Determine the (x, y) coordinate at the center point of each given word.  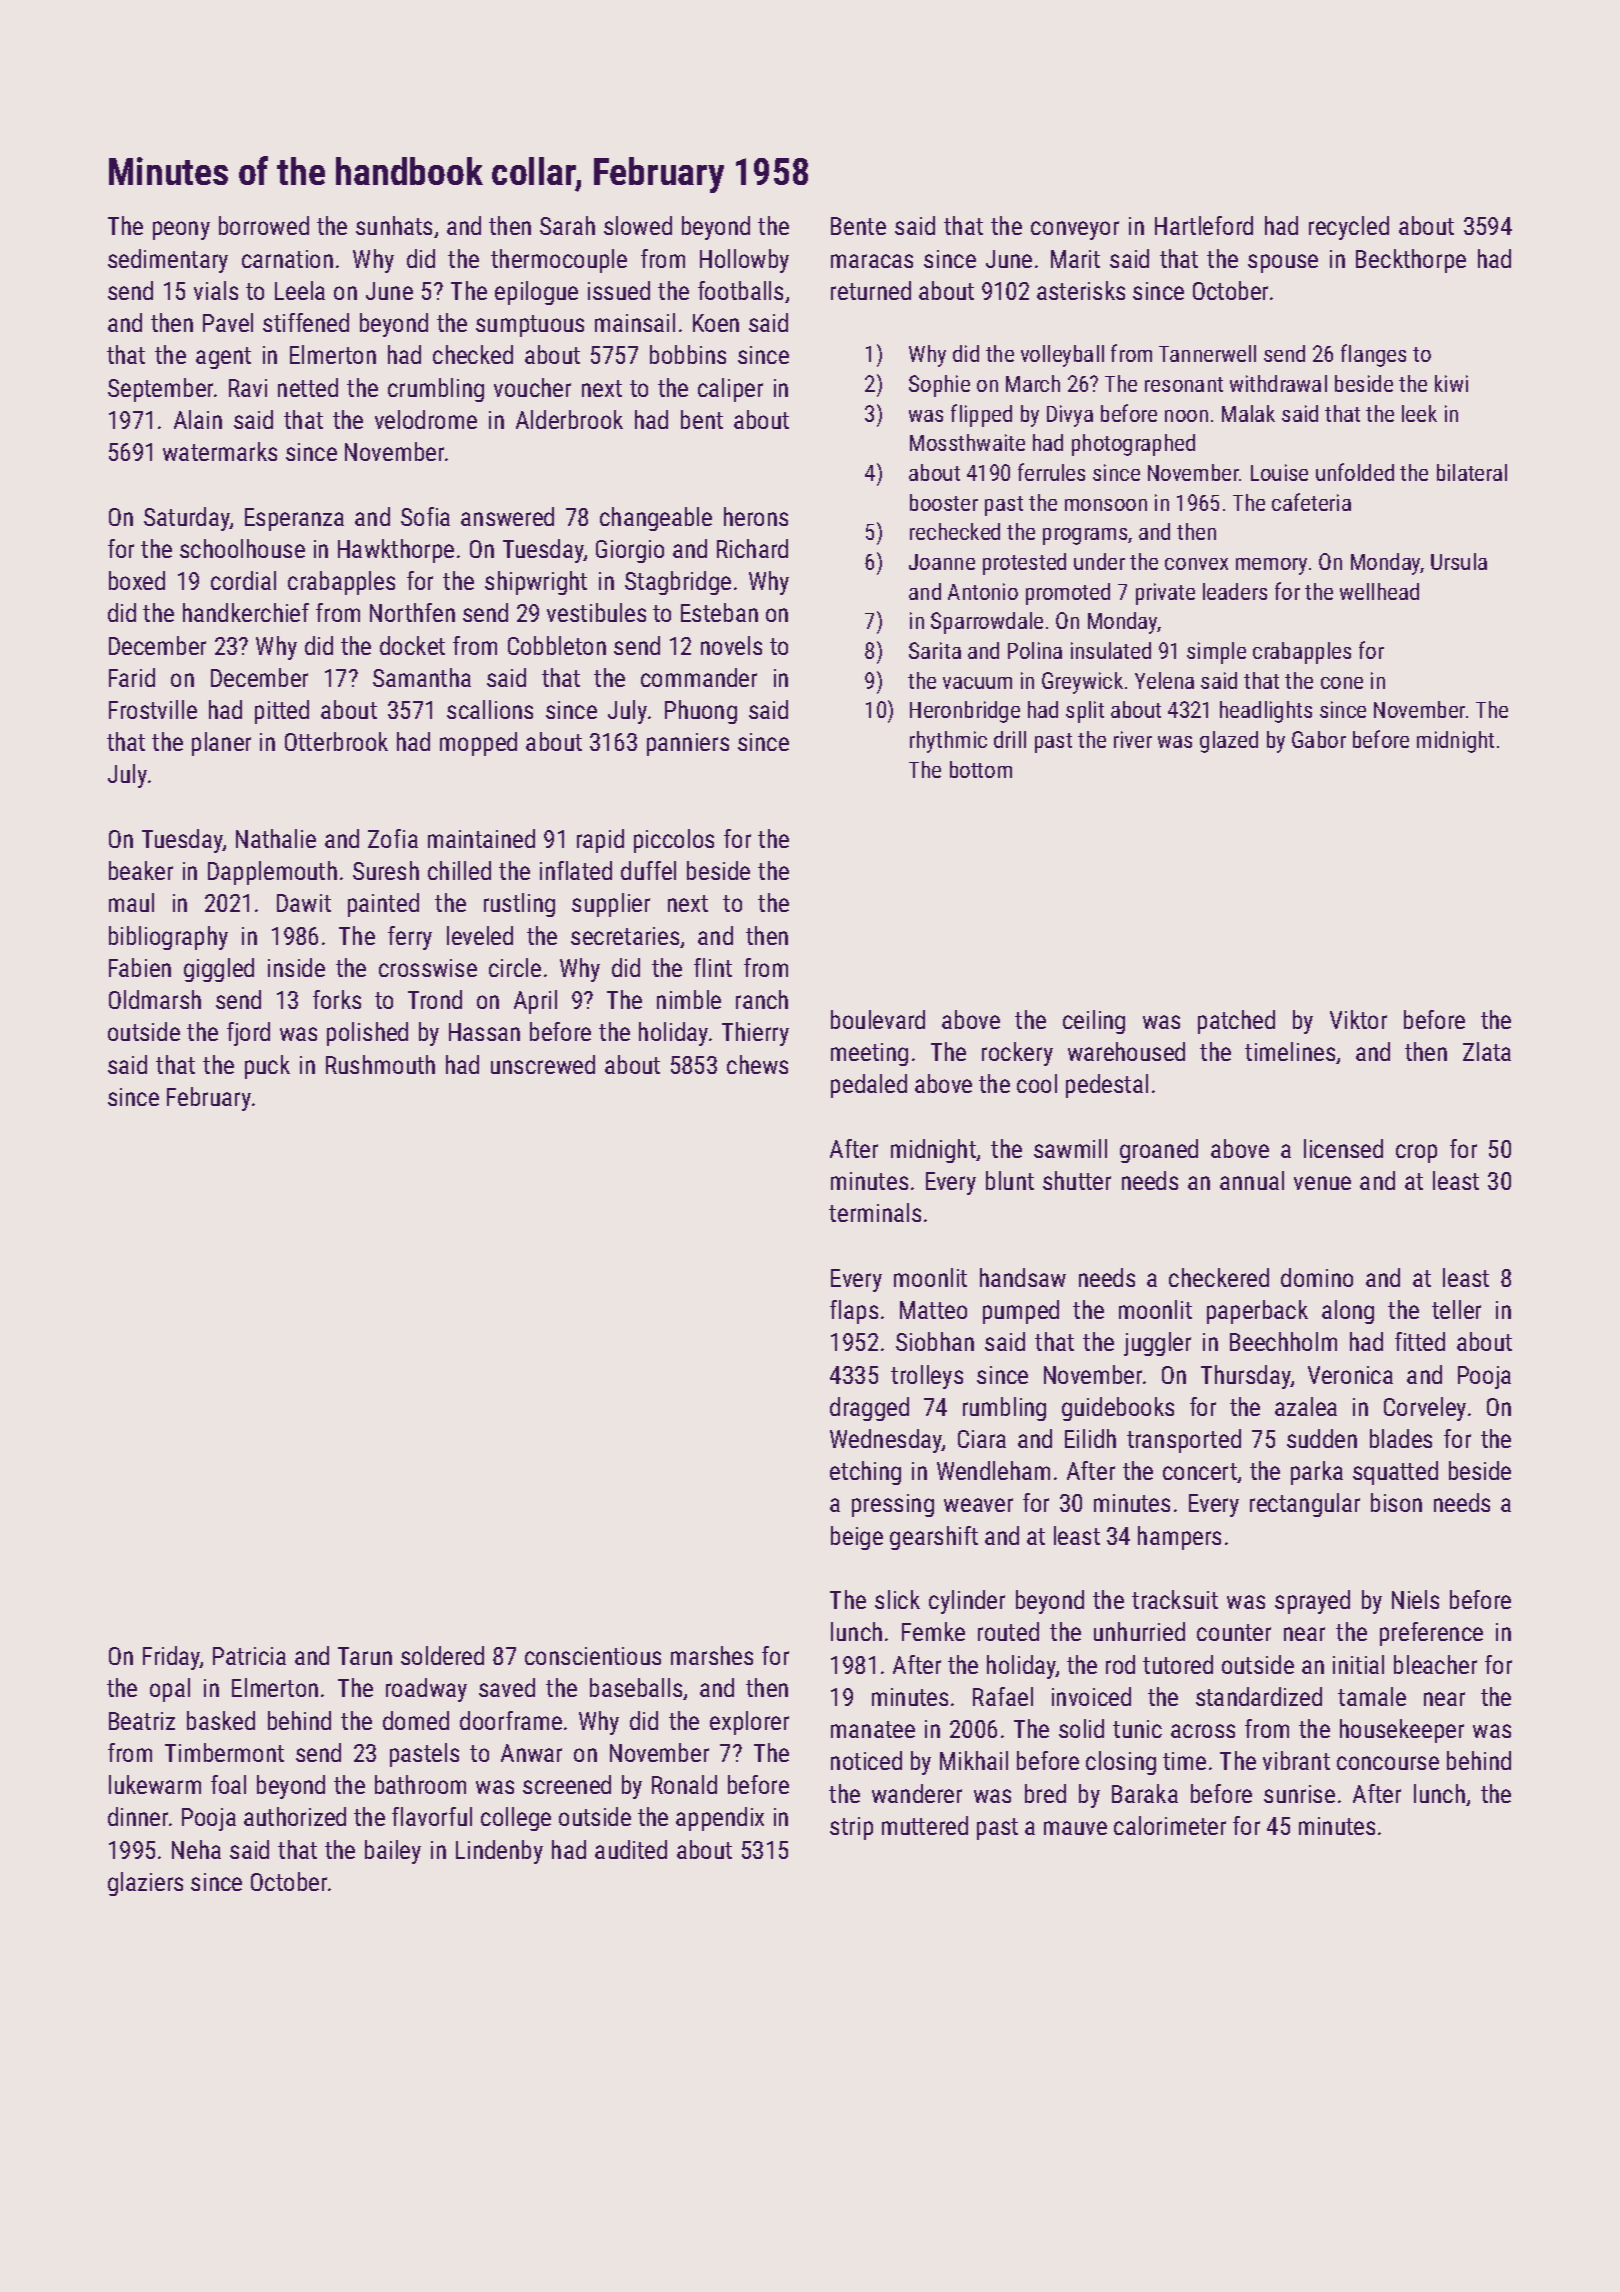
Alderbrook (569, 419)
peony (181, 230)
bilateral (1472, 472)
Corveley (1425, 1409)
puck (267, 1067)
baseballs (637, 1689)
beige (857, 1538)
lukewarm (155, 1784)
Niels (1415, 1599)
